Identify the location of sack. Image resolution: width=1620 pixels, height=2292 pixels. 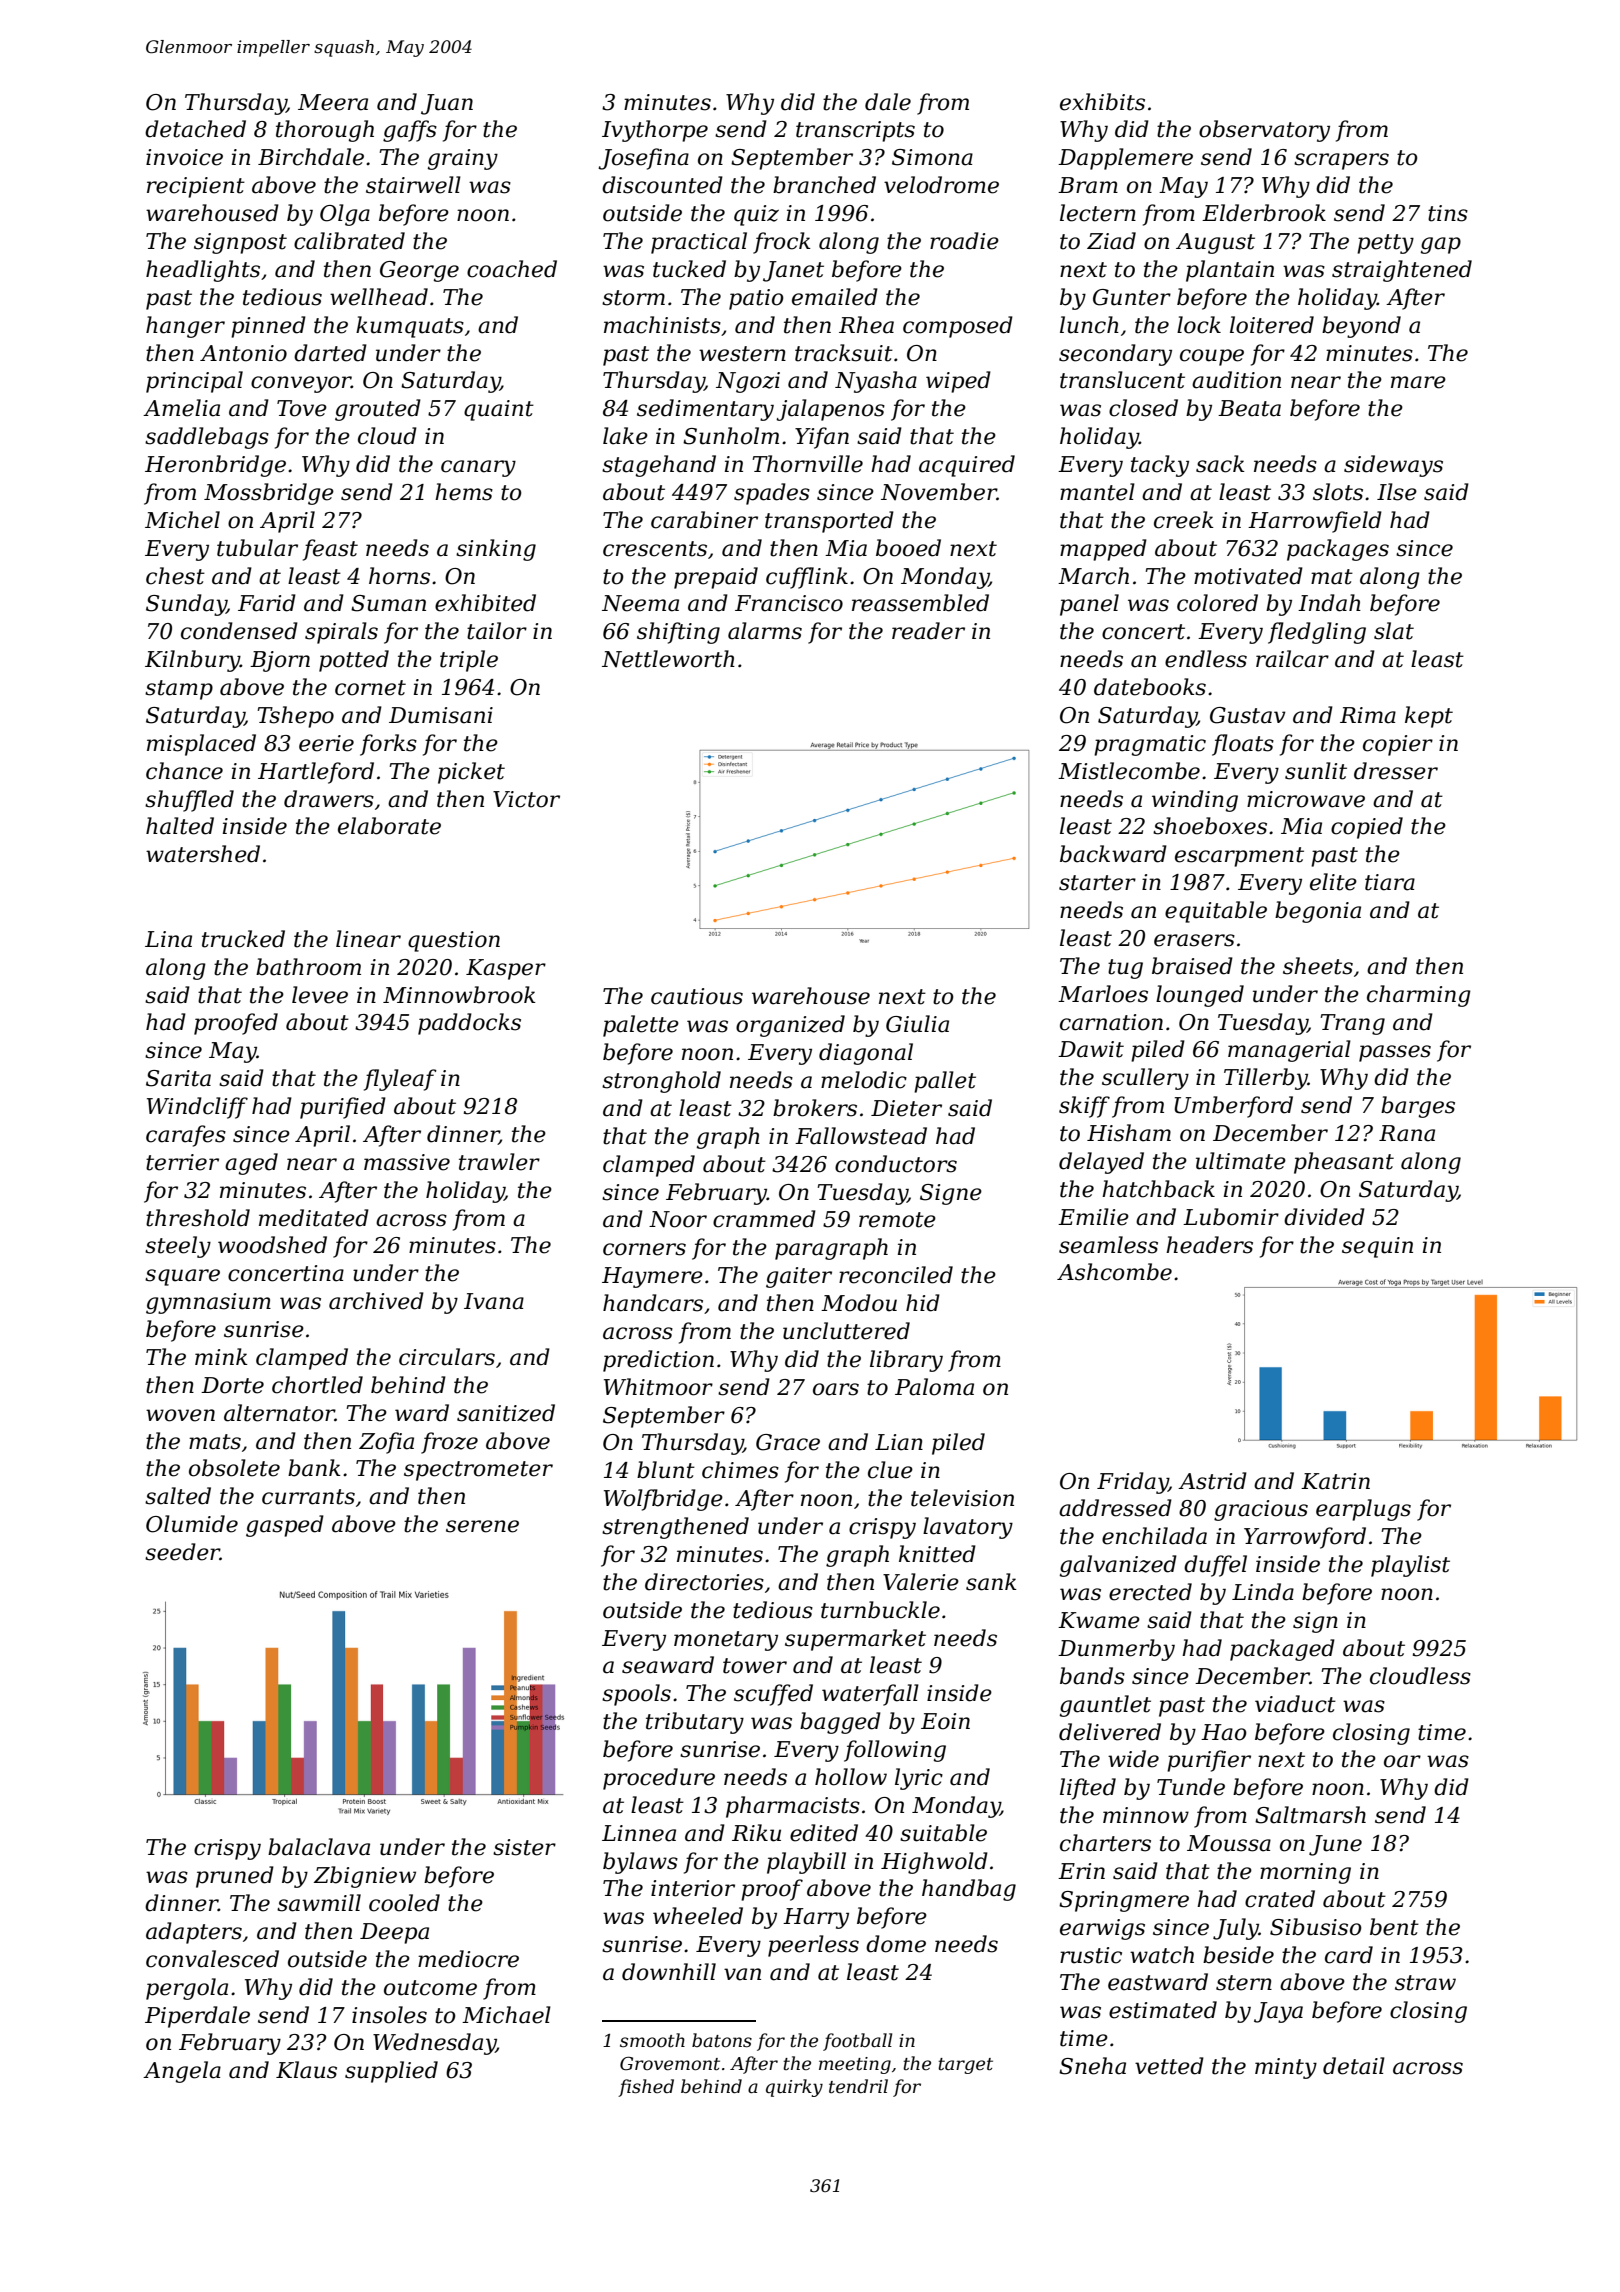
(1220, 464).
